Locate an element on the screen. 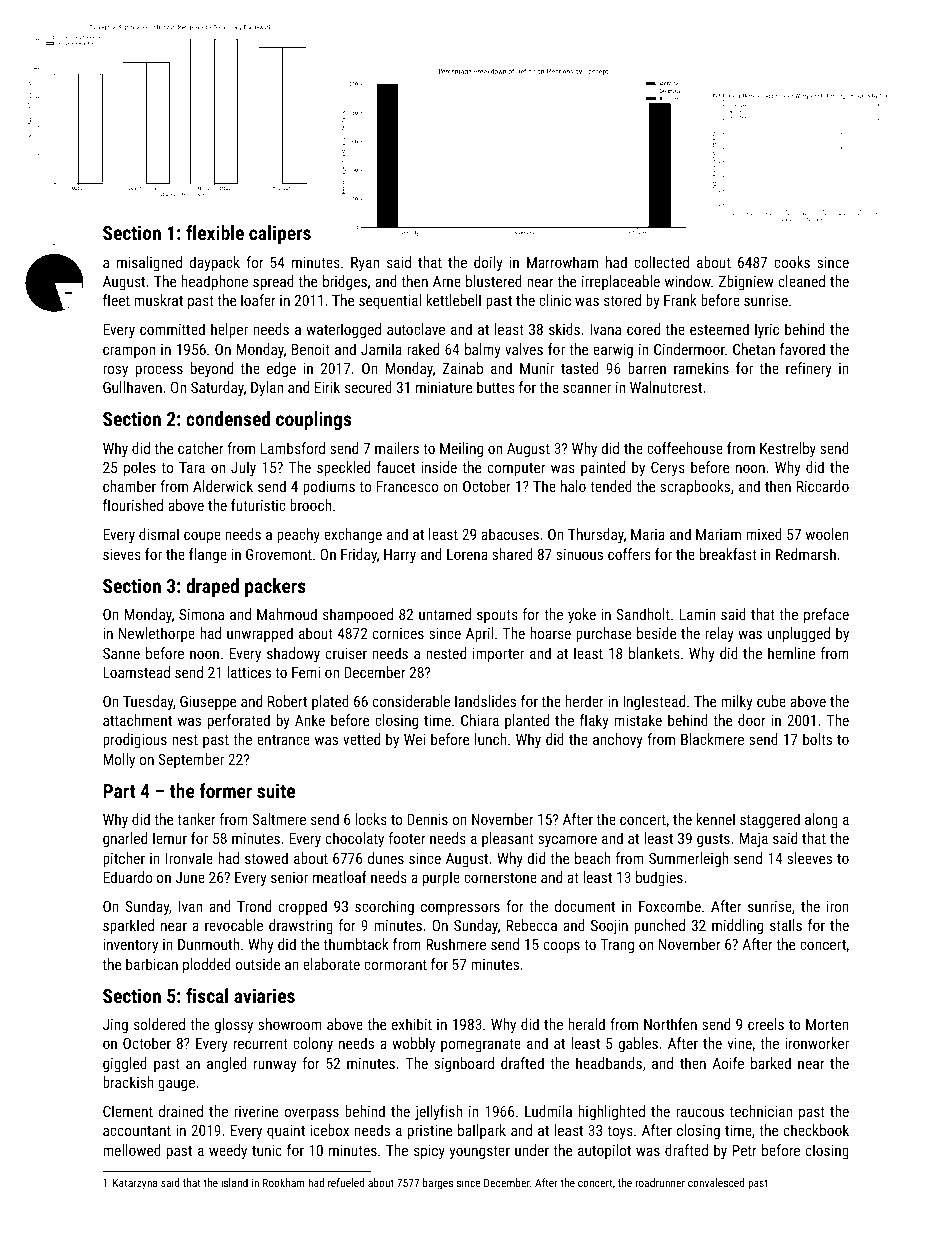 This screenshot has height=1233, width=952. barges is located at coordinates (438, 1184).
